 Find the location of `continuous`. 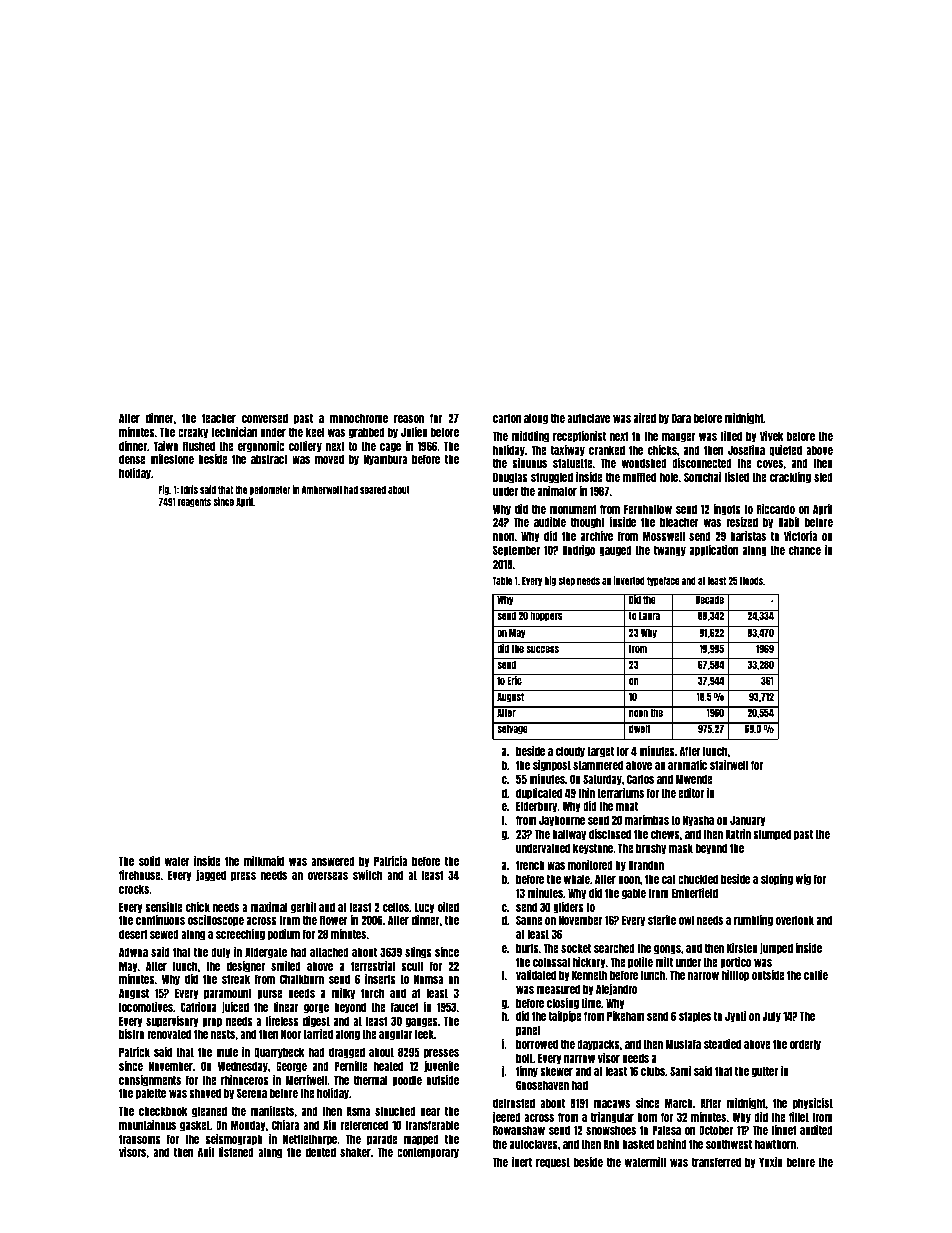

continuous is located at coordinates (160, 920).
